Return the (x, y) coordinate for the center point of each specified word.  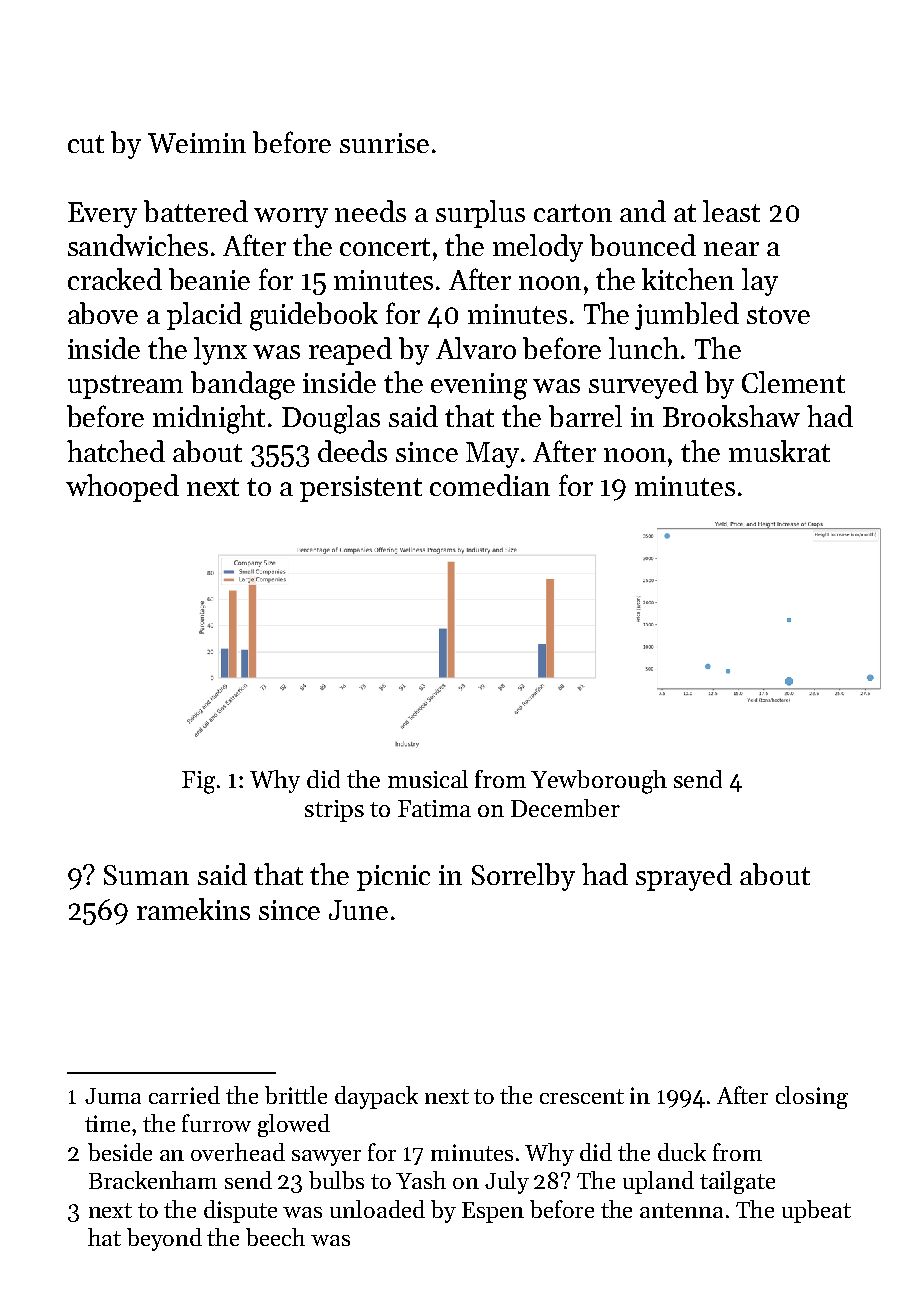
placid (204, 316)
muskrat (779, 451)
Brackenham (153, 1180)
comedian (490, 485)
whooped (122, 488)
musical (428, 779)
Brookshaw (731, 416)
